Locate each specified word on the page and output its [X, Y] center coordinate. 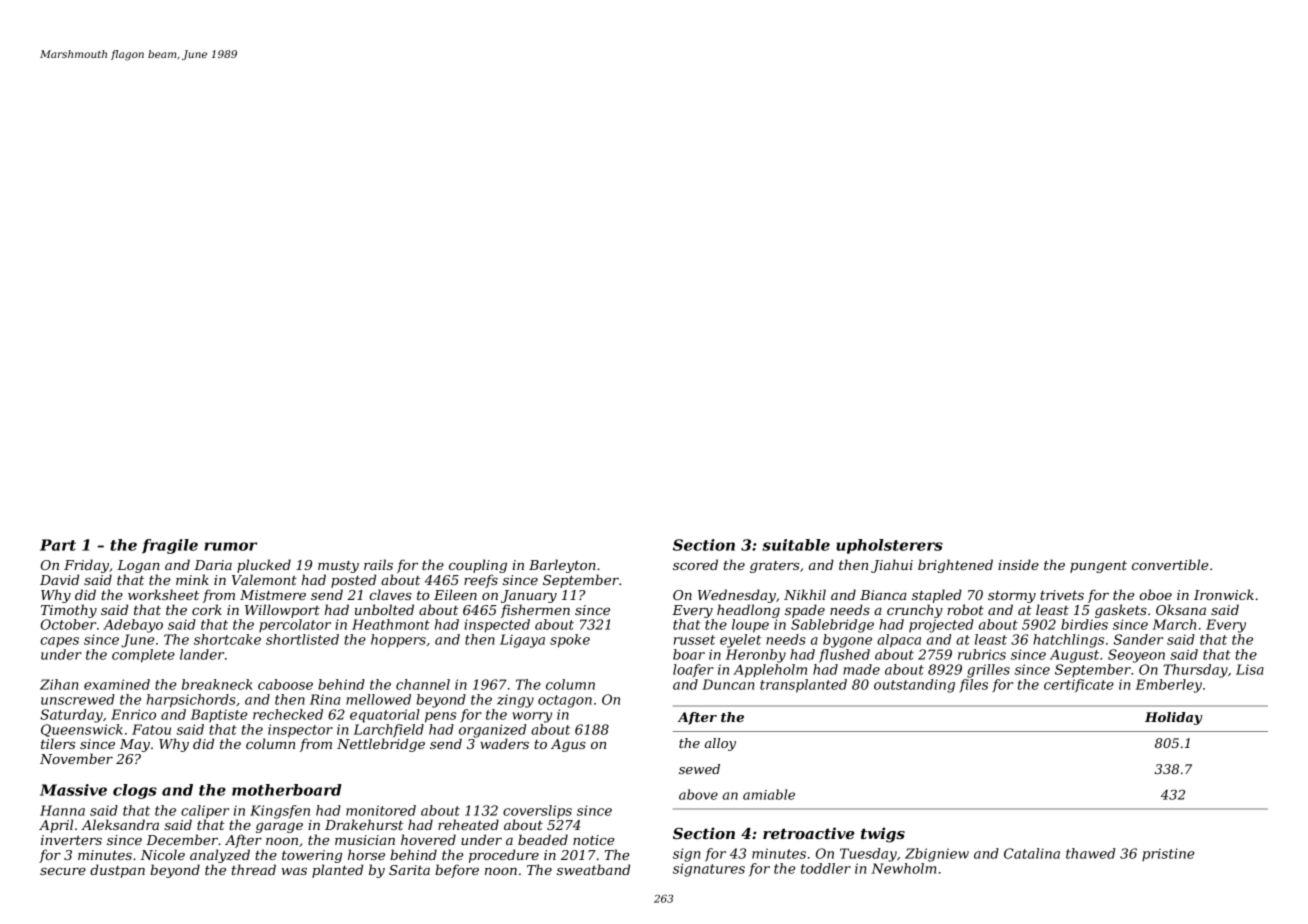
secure [63, 871]
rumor [230, 546]
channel [423, 684]
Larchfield [388, 731]
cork [207, 609]
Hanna [62, 810]
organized [492, 731]
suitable [796, 545]
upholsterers [889, 546]
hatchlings [1068, 641]
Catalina [1032, 853]
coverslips [537, 811]
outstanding [914, 686]
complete [143, 656]
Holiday [1174, 718]
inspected [497, 626]
